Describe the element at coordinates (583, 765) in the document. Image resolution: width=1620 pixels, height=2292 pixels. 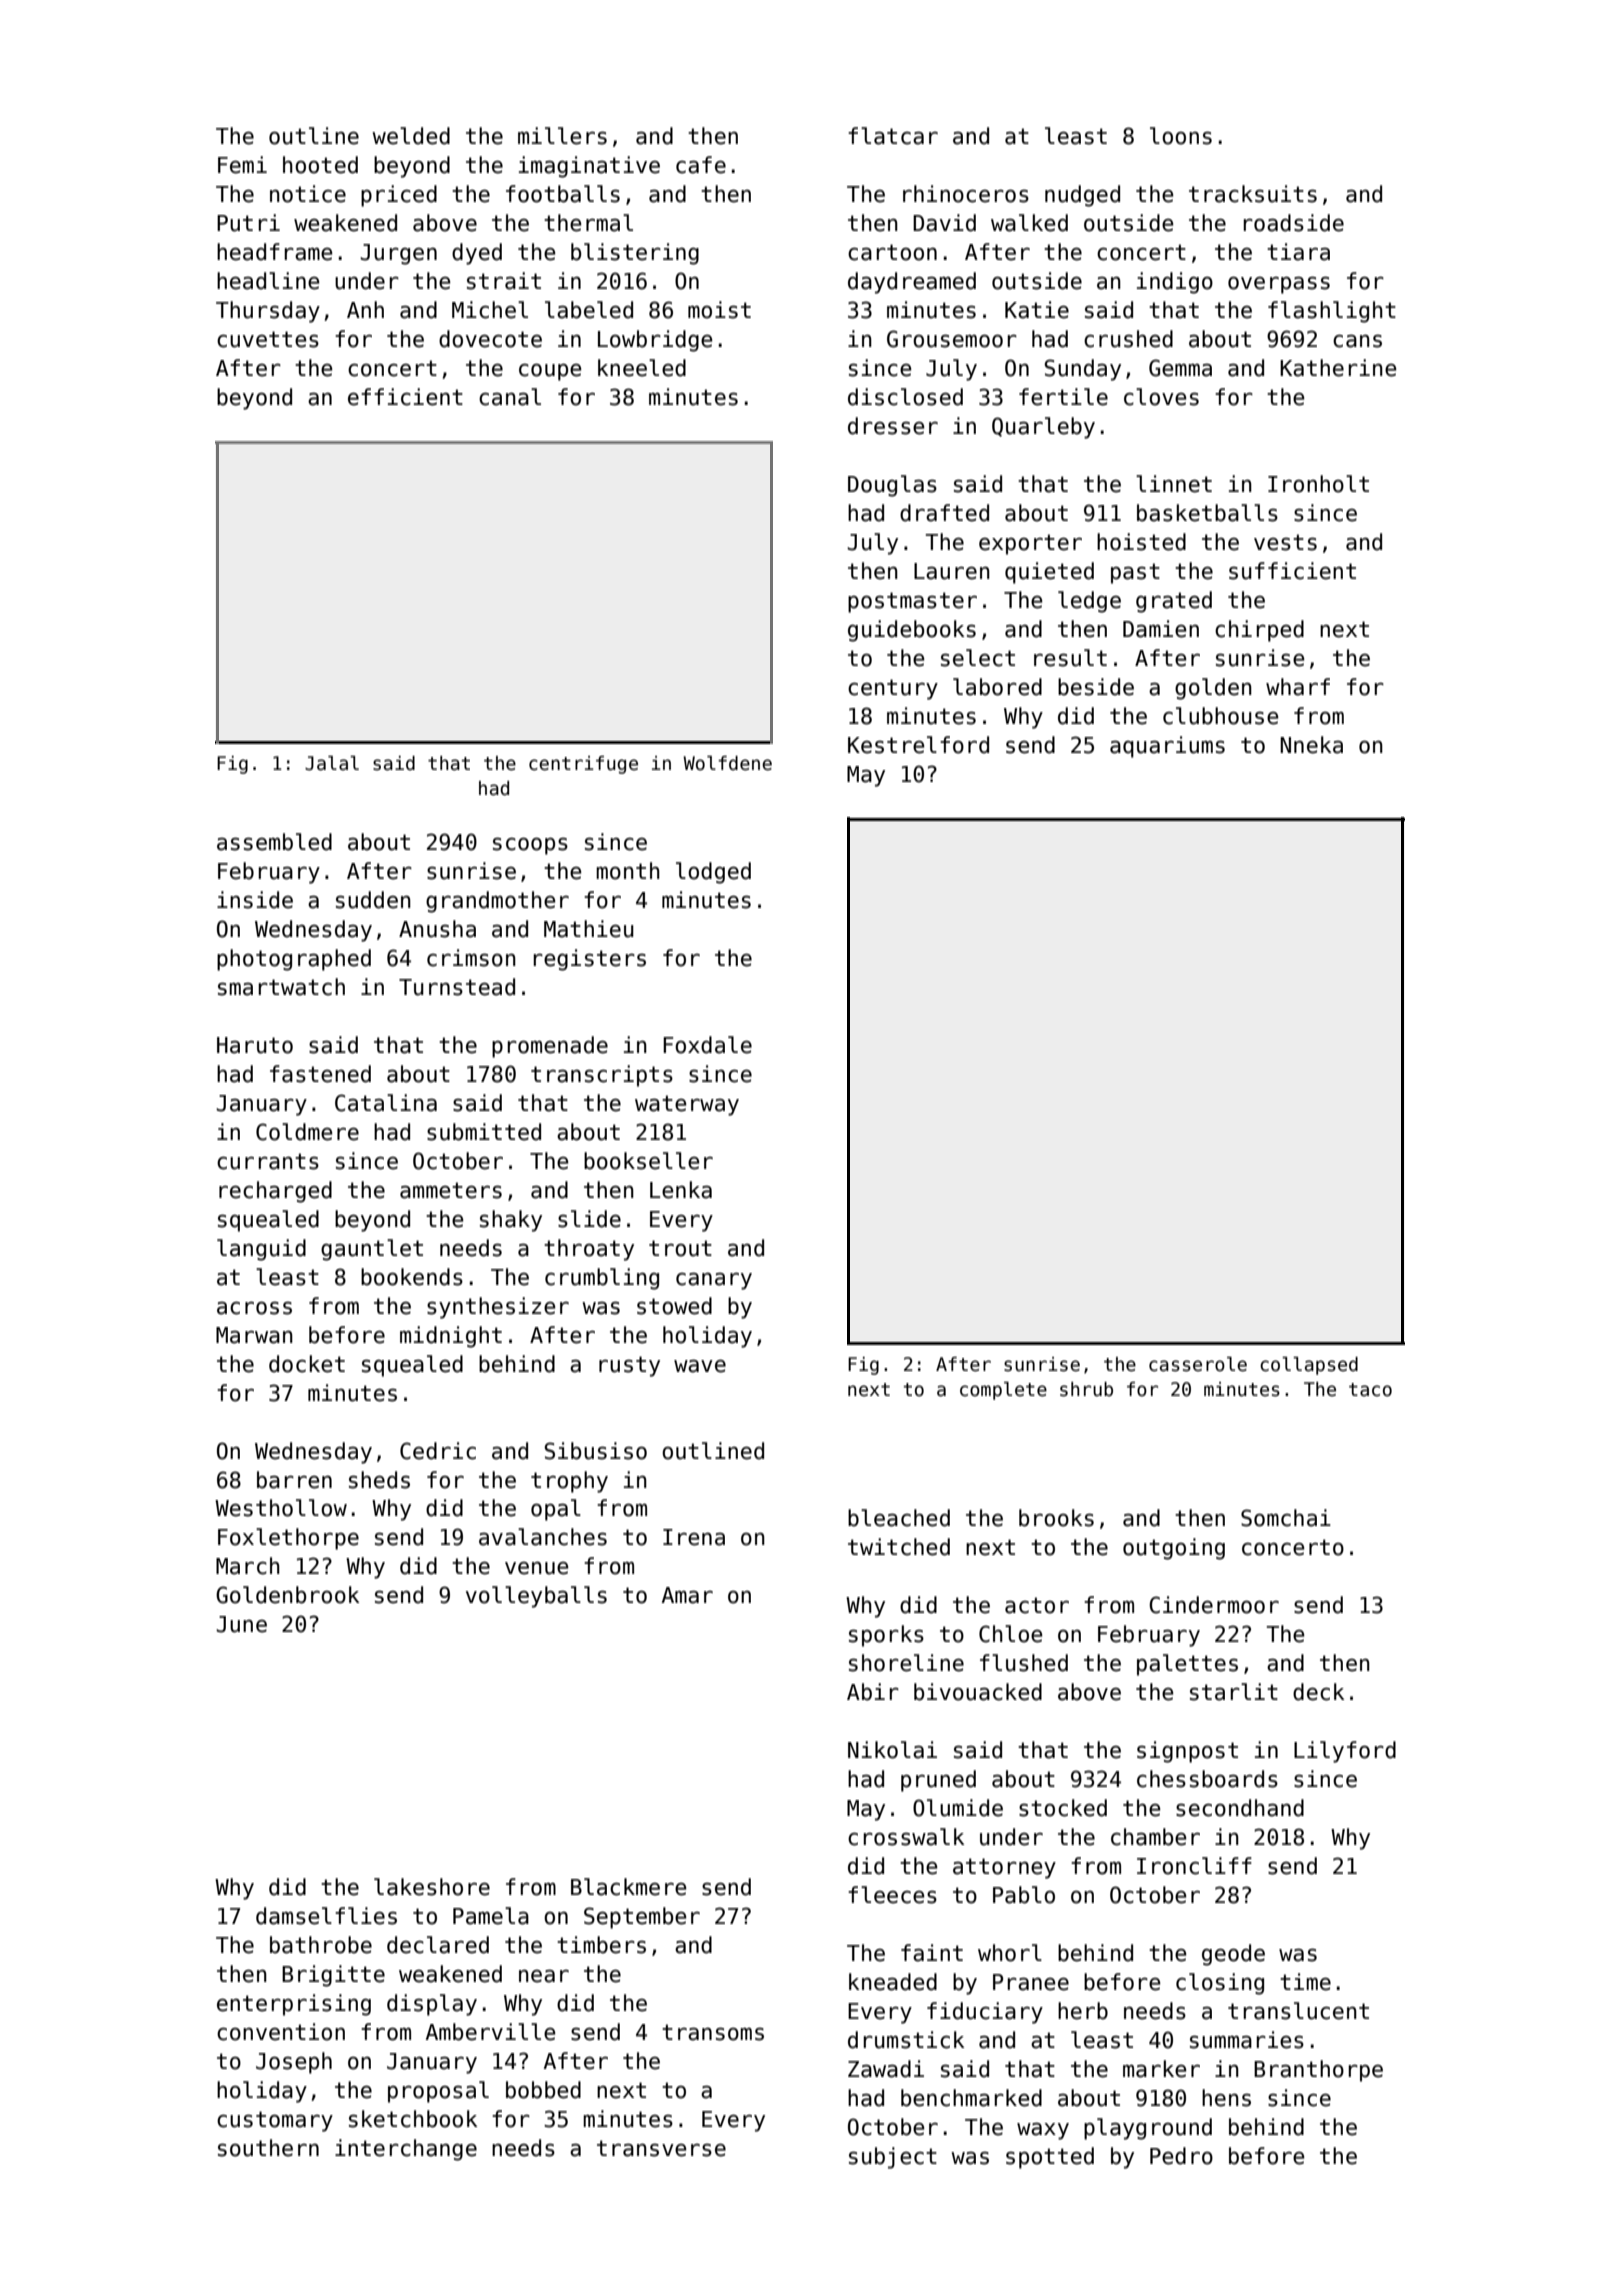
I see `centrifuge` at that location.
